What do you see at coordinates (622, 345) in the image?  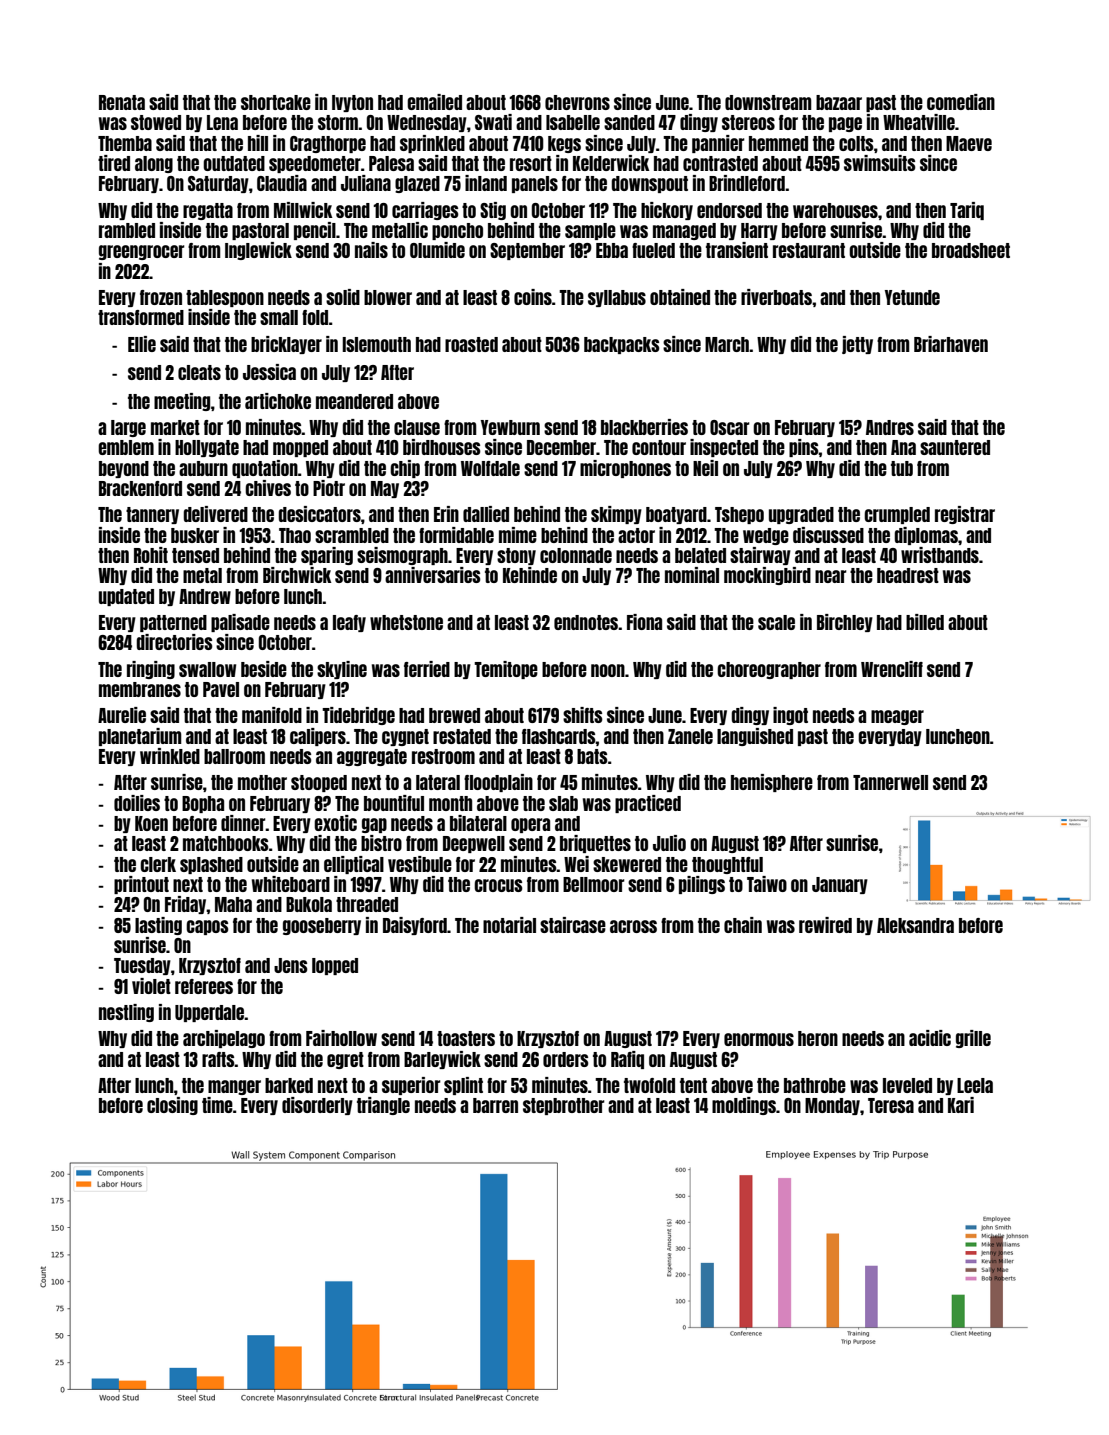 I see `backpacks` at bounding box center [622, 345].
